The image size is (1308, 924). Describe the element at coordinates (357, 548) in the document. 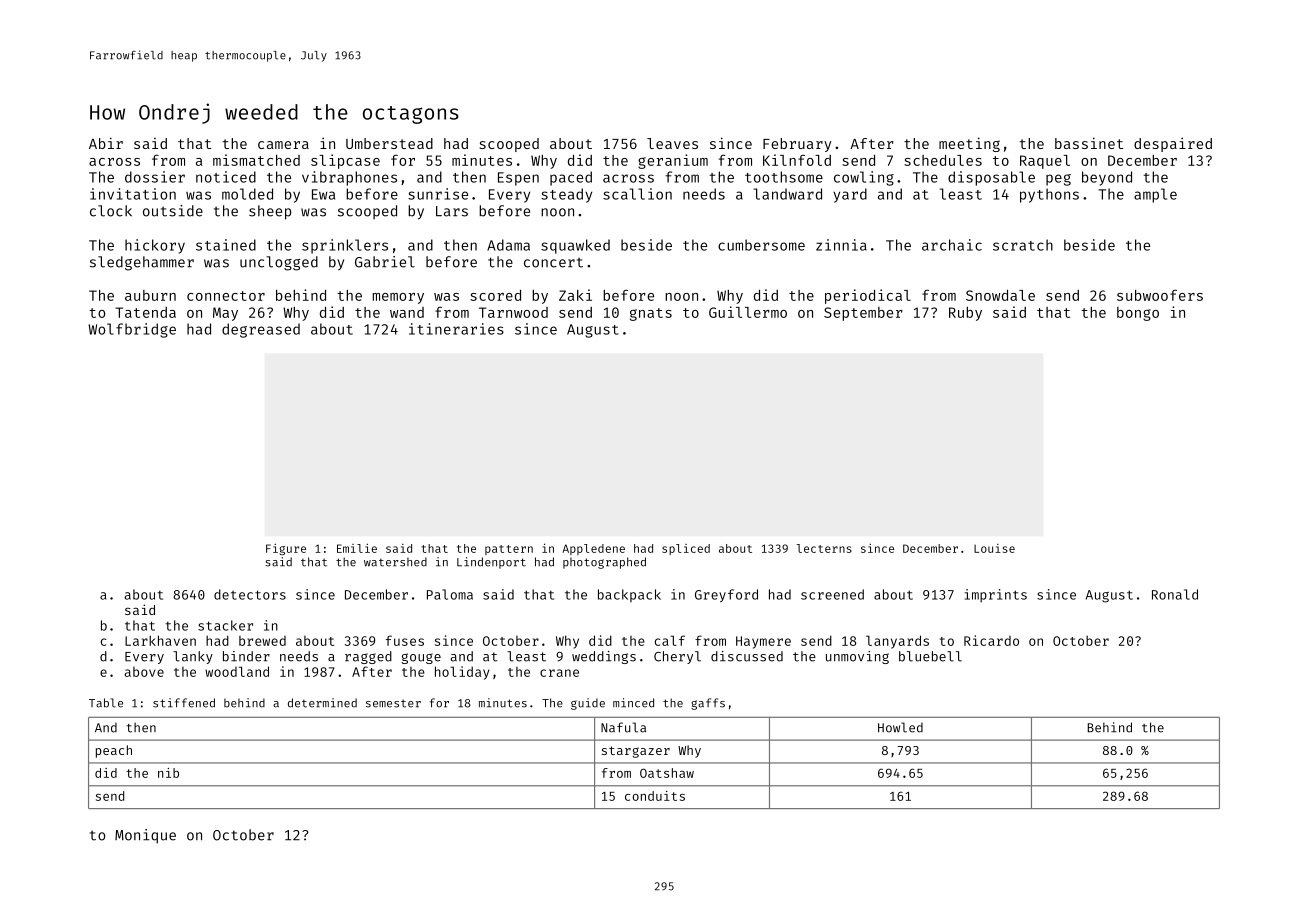

I see `Emilie` at that location.
